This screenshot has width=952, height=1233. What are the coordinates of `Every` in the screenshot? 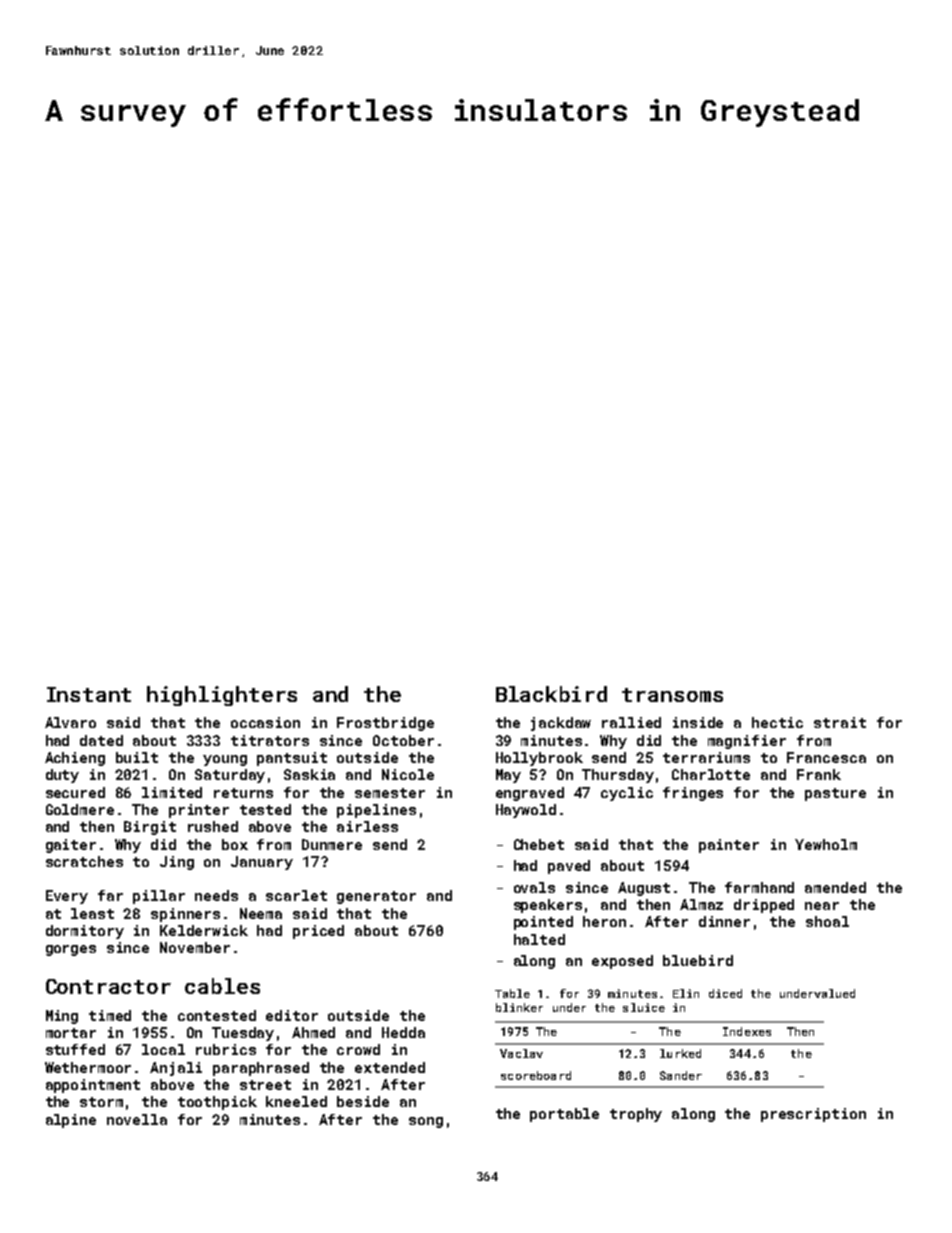 It's located at (67, 897).
